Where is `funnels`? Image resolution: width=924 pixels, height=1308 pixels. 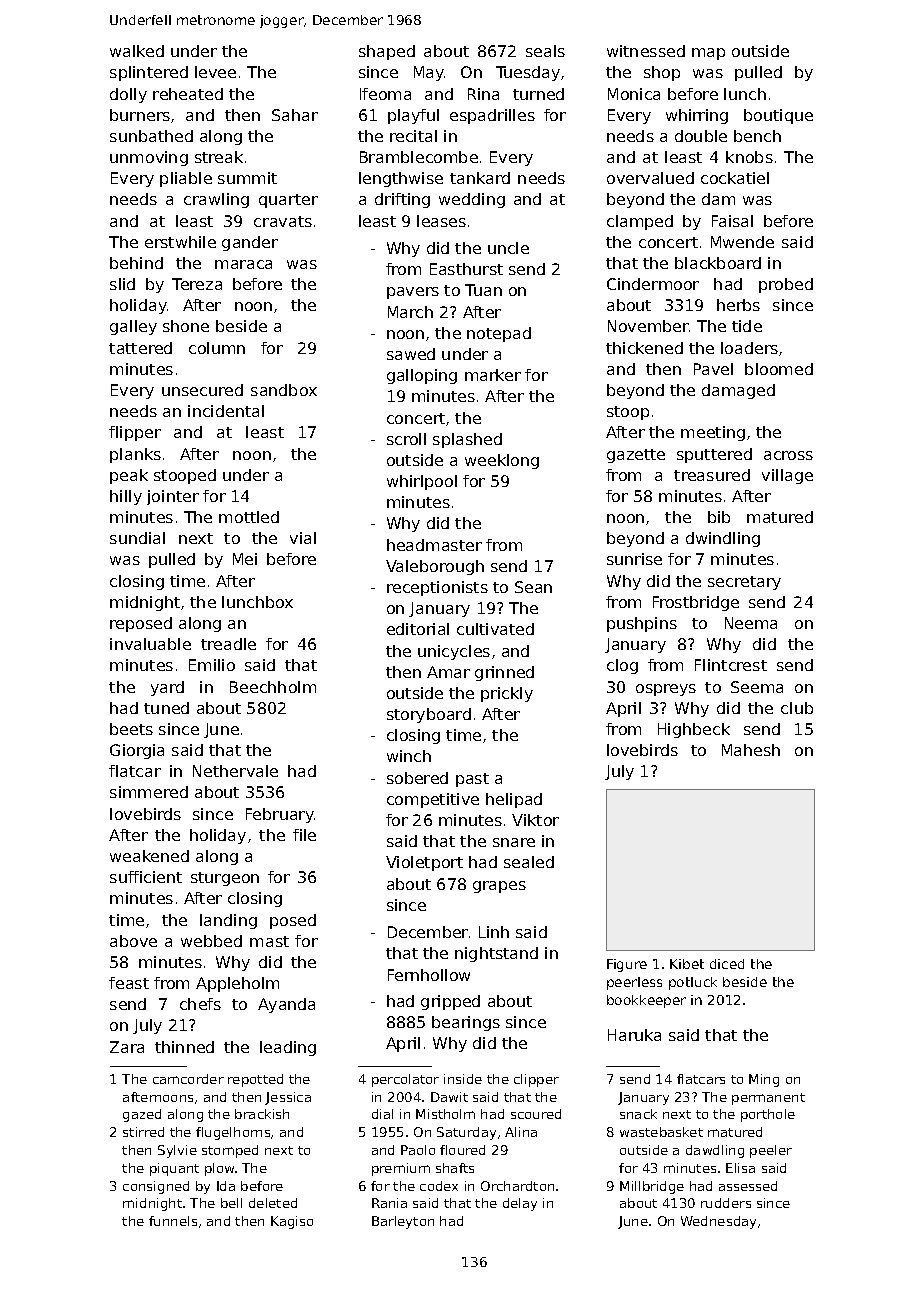
funnels is located at coordinates (173, 1221).
